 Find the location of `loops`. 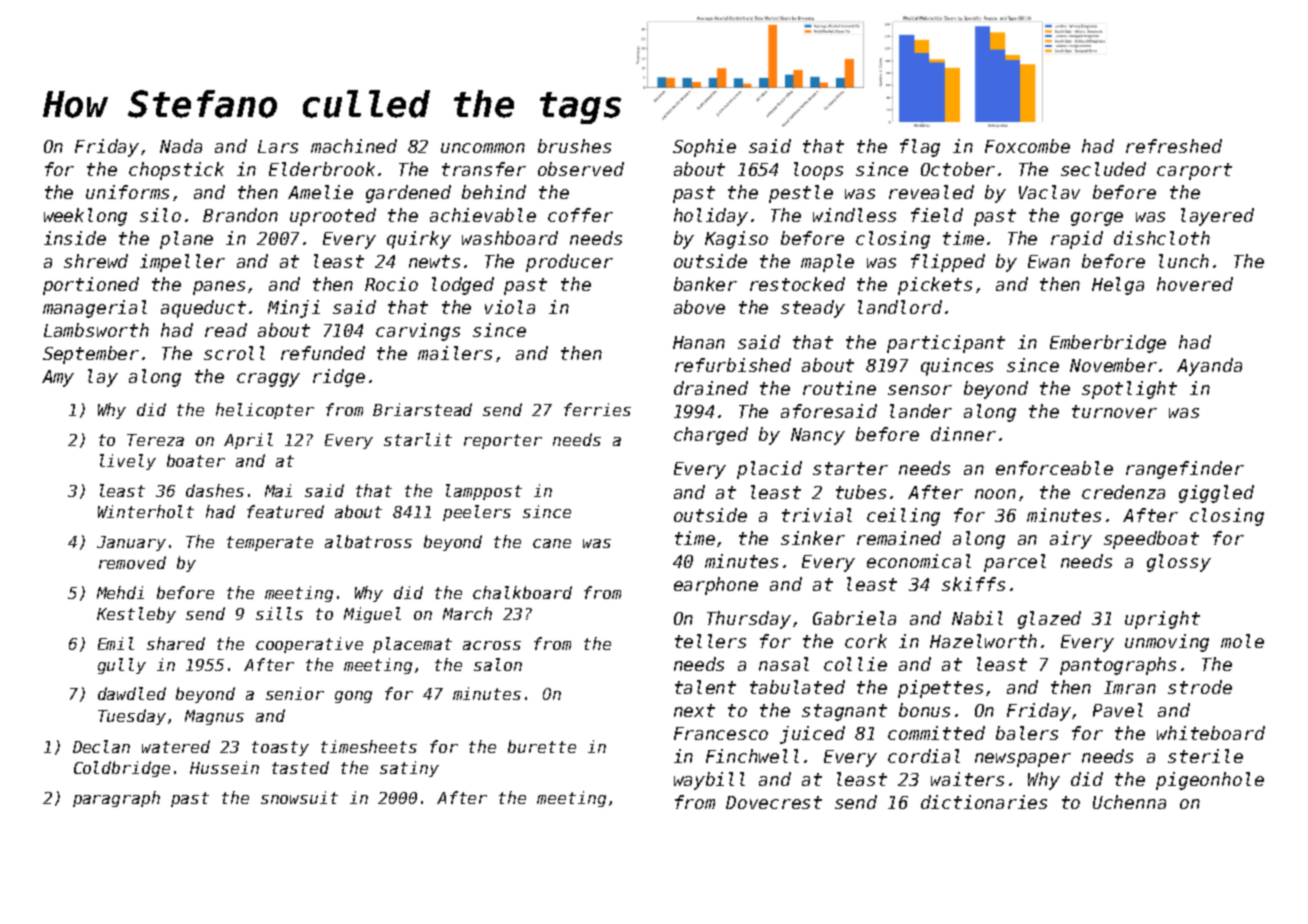

loops is located at coordinates (818, 171).
